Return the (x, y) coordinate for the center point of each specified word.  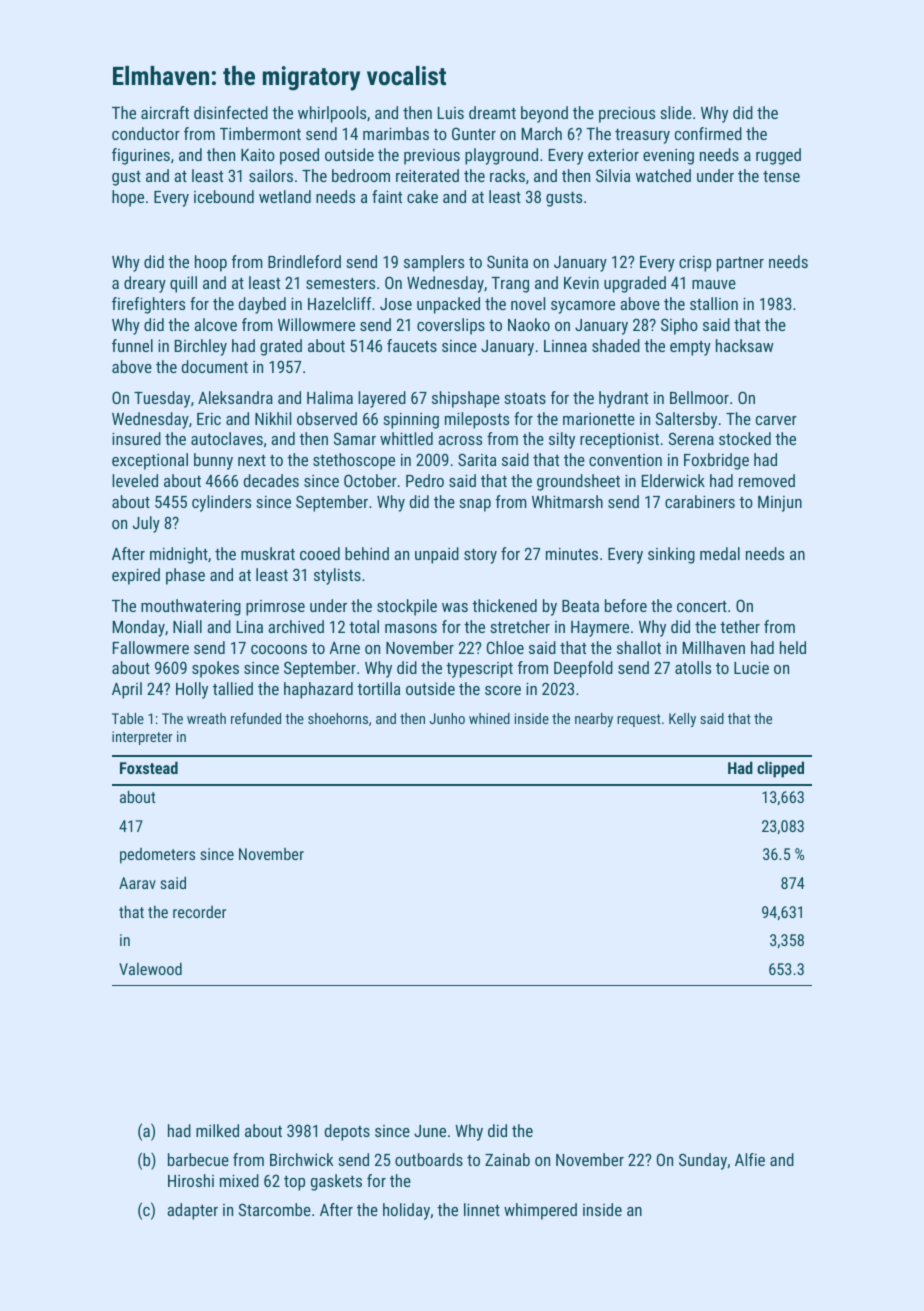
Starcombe (275, 1209)
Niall (187, 626)
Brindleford (304, 261)
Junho (447, 718)
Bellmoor (699, 397)
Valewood (150, 968)
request (639, 720)
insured (136, 438)
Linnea (565, 346)
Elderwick (673, 480)
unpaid (437, 555)
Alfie (750, 1159)
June (430, 1131)
